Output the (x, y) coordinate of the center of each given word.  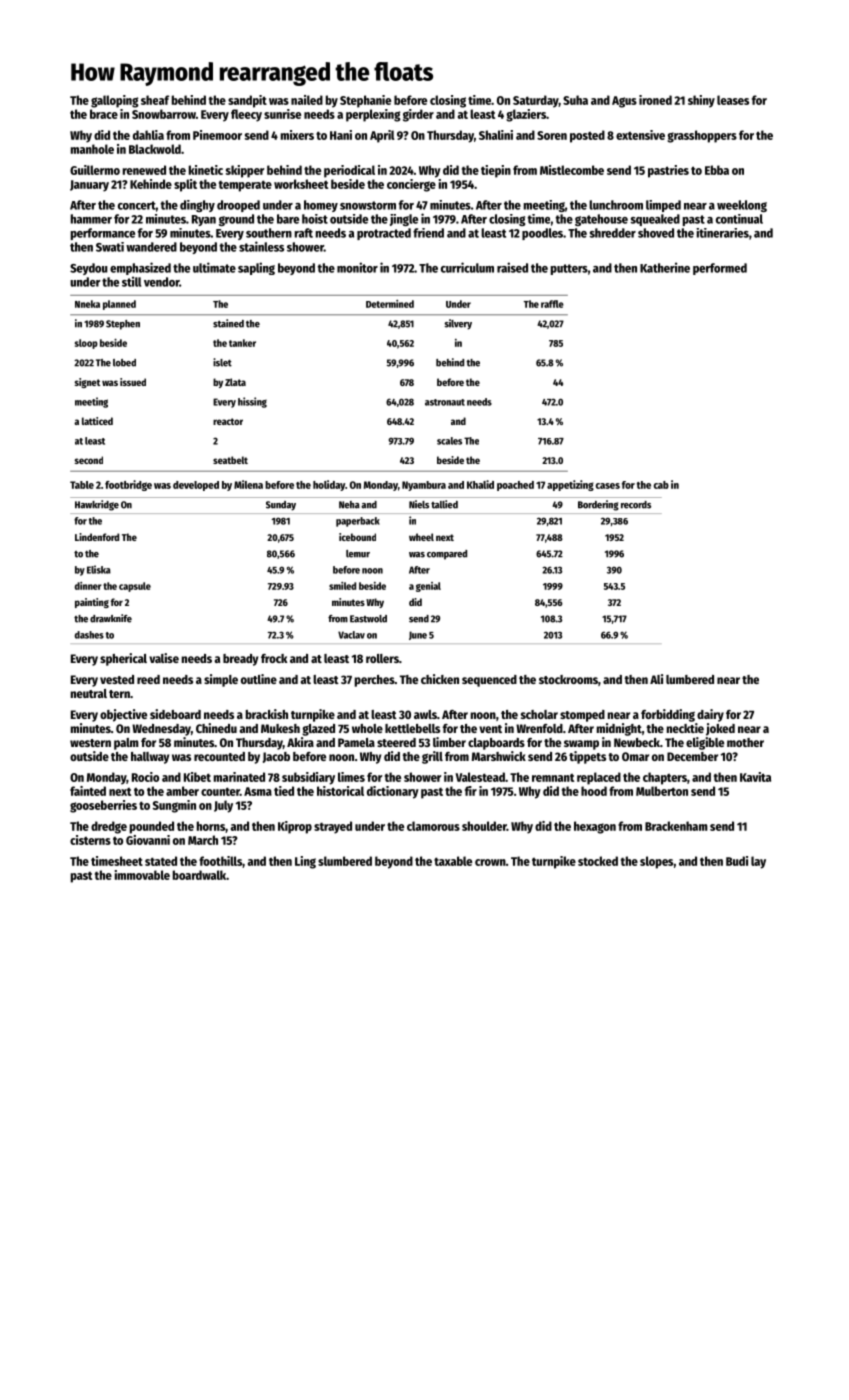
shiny (701, 101)
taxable (453, 861)
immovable (142, 875)
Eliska (99, 569)
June (418, 635)
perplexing (373, 115)
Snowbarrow (164, 114)
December (692, 756)
